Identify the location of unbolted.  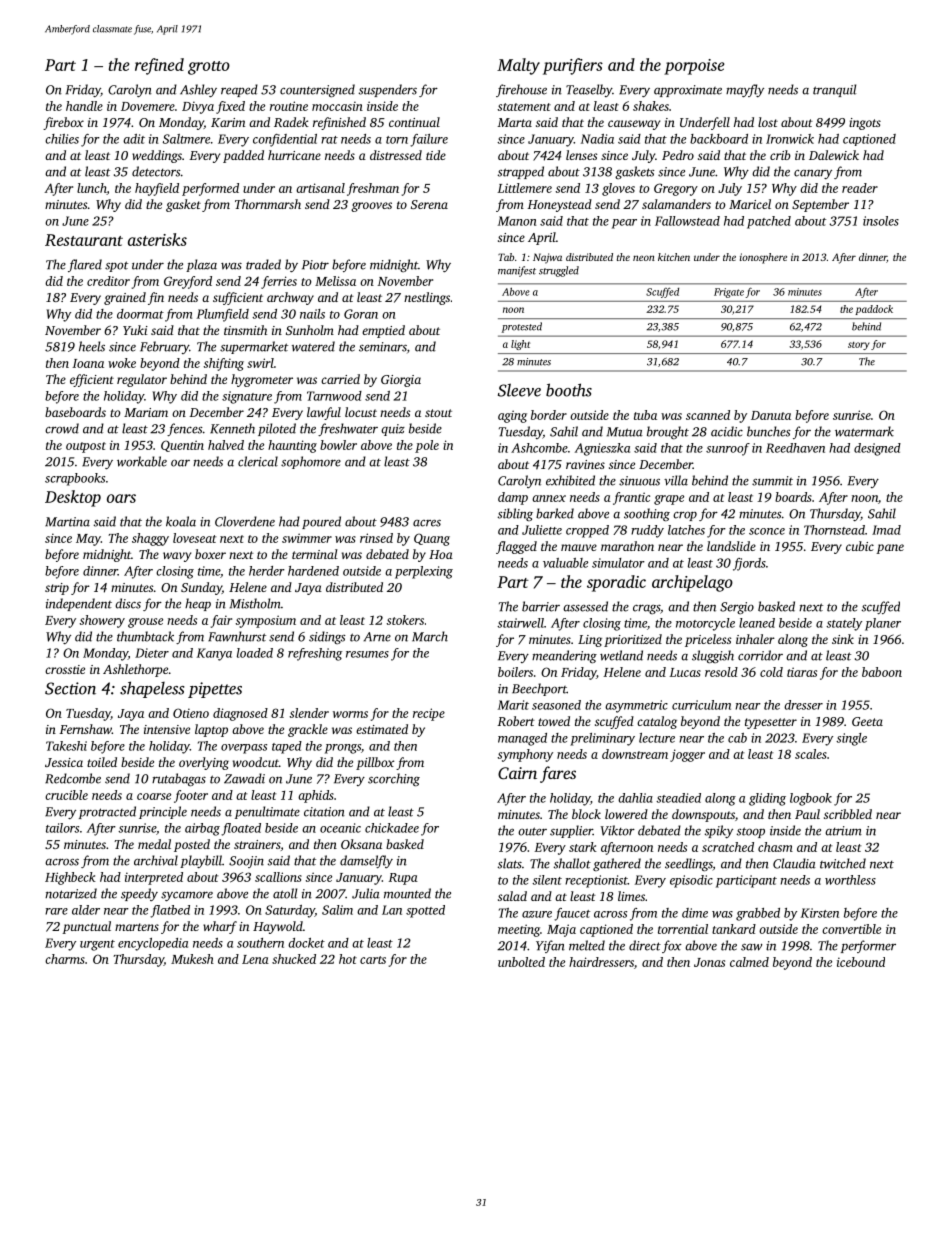
(521, 962).
